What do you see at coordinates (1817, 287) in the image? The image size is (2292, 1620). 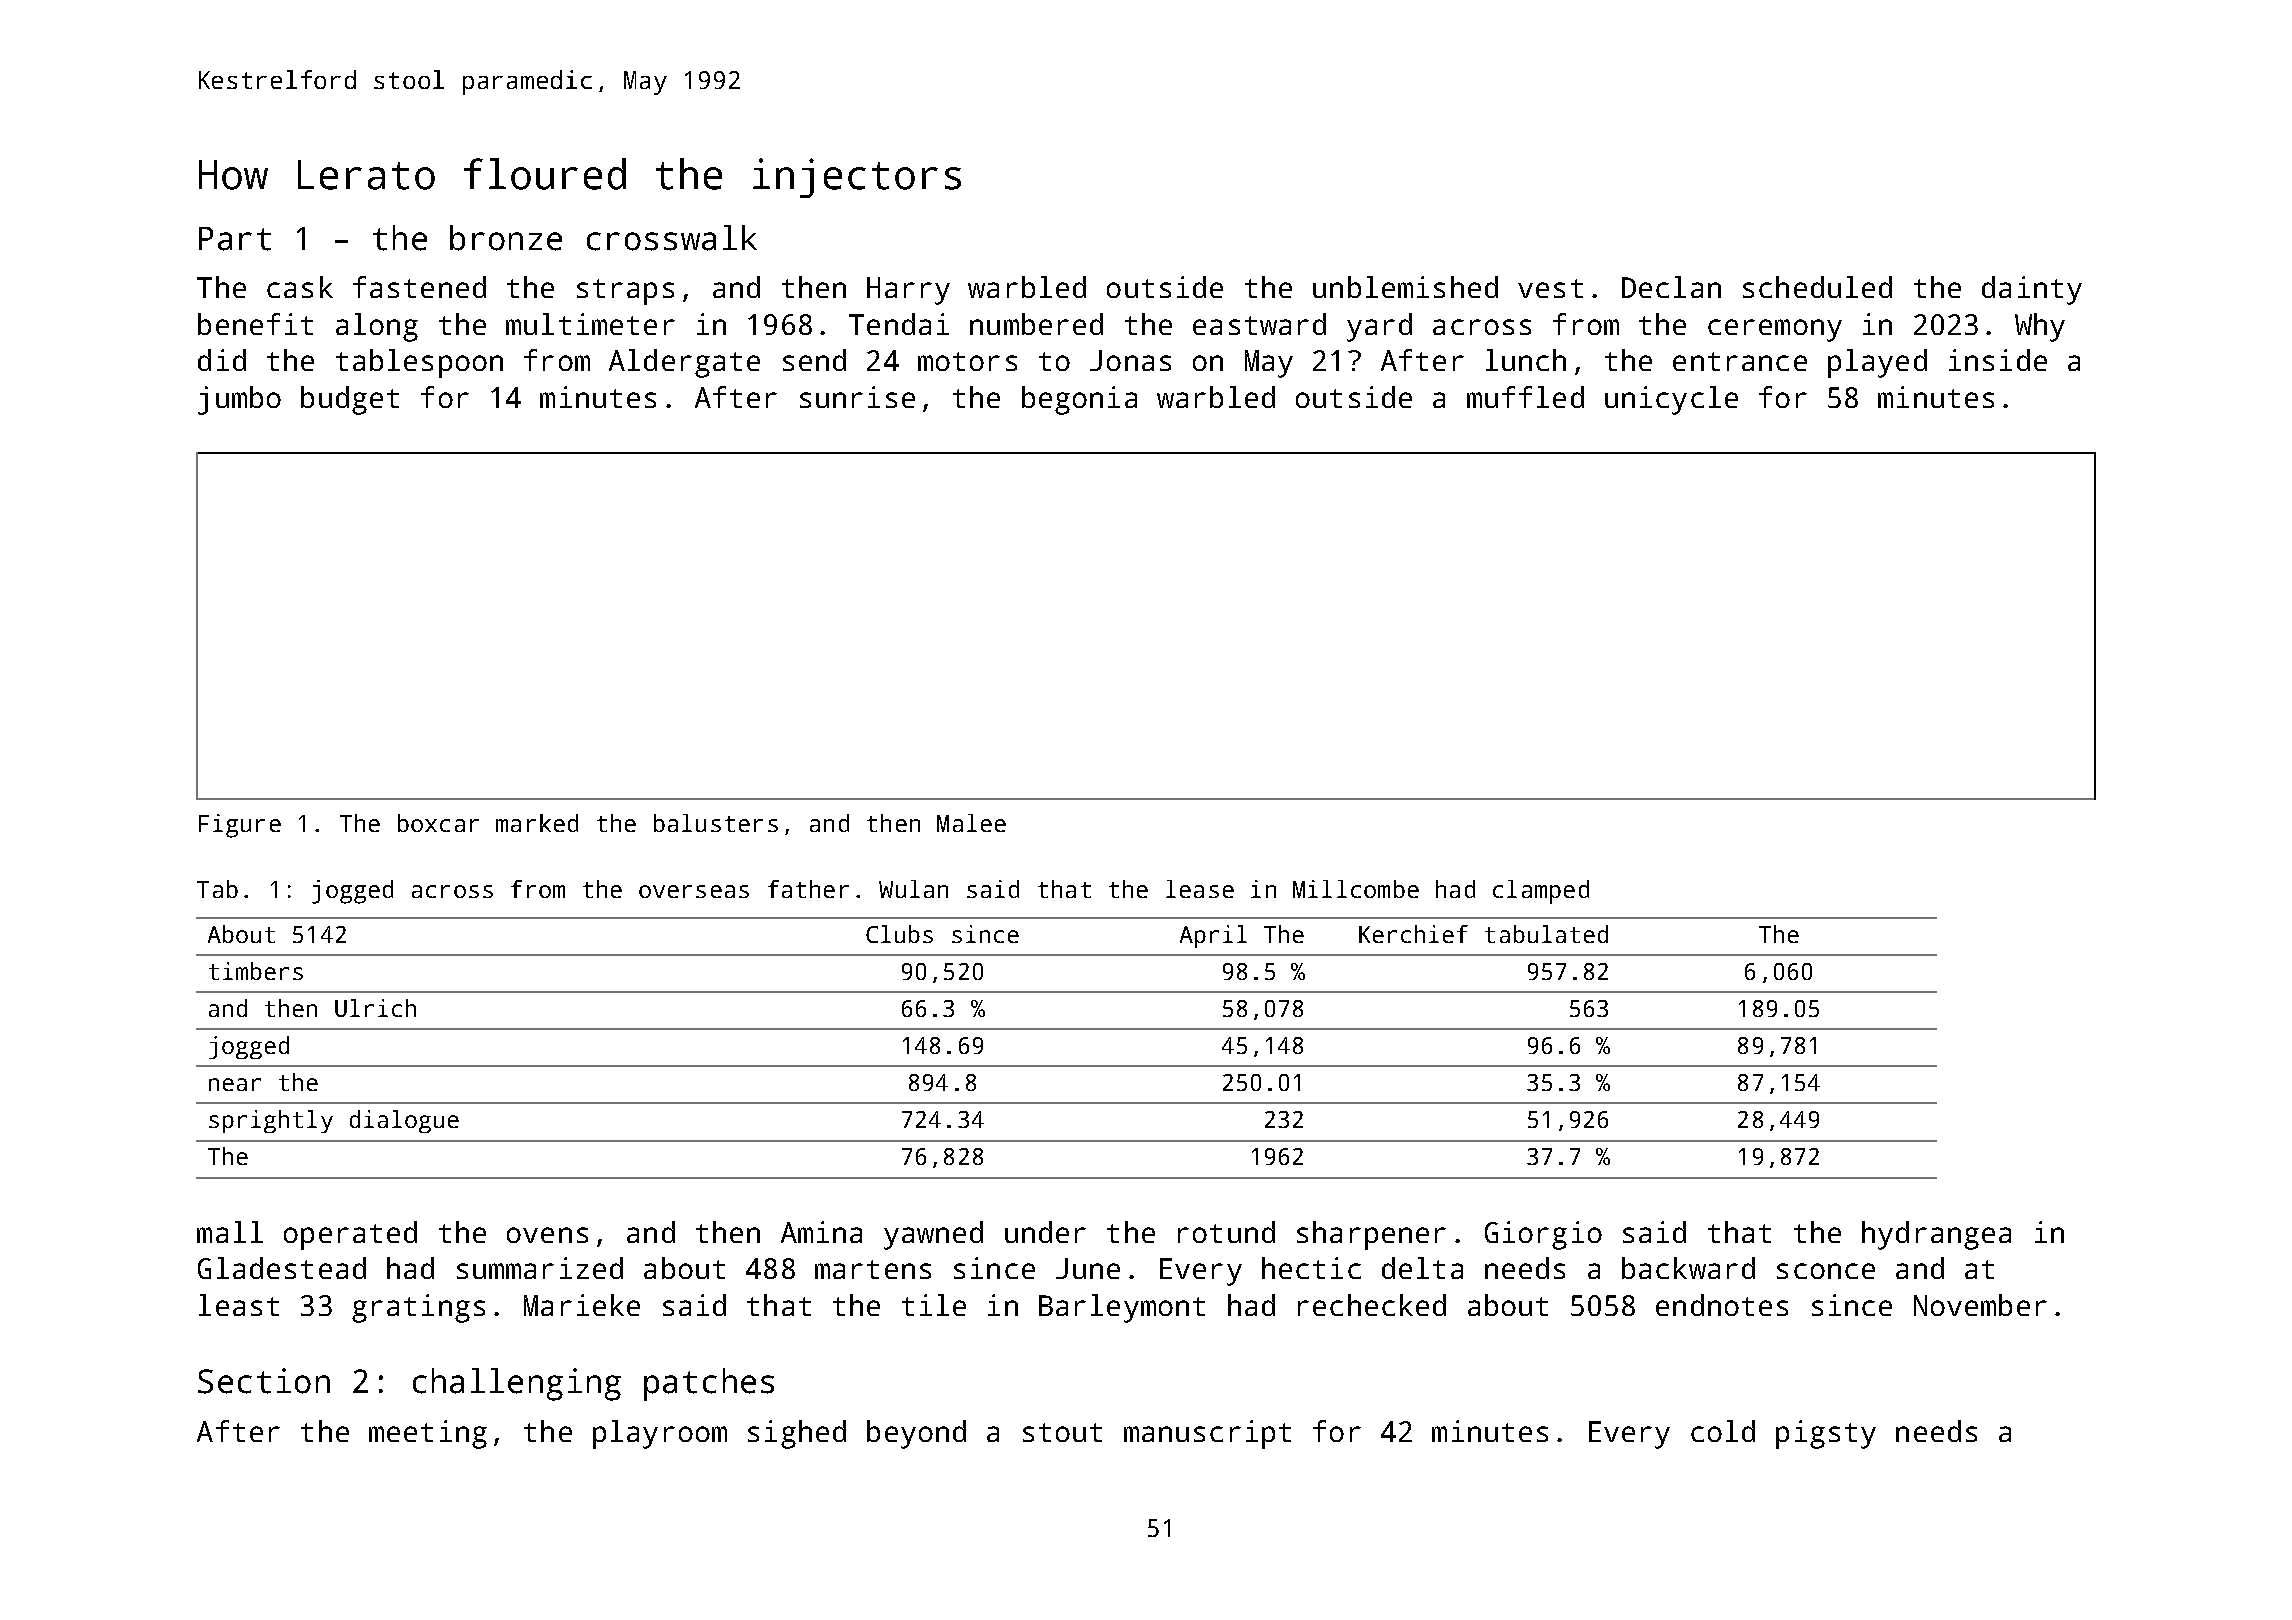 I see `scheduled` at bounding box center [1817, 287].
